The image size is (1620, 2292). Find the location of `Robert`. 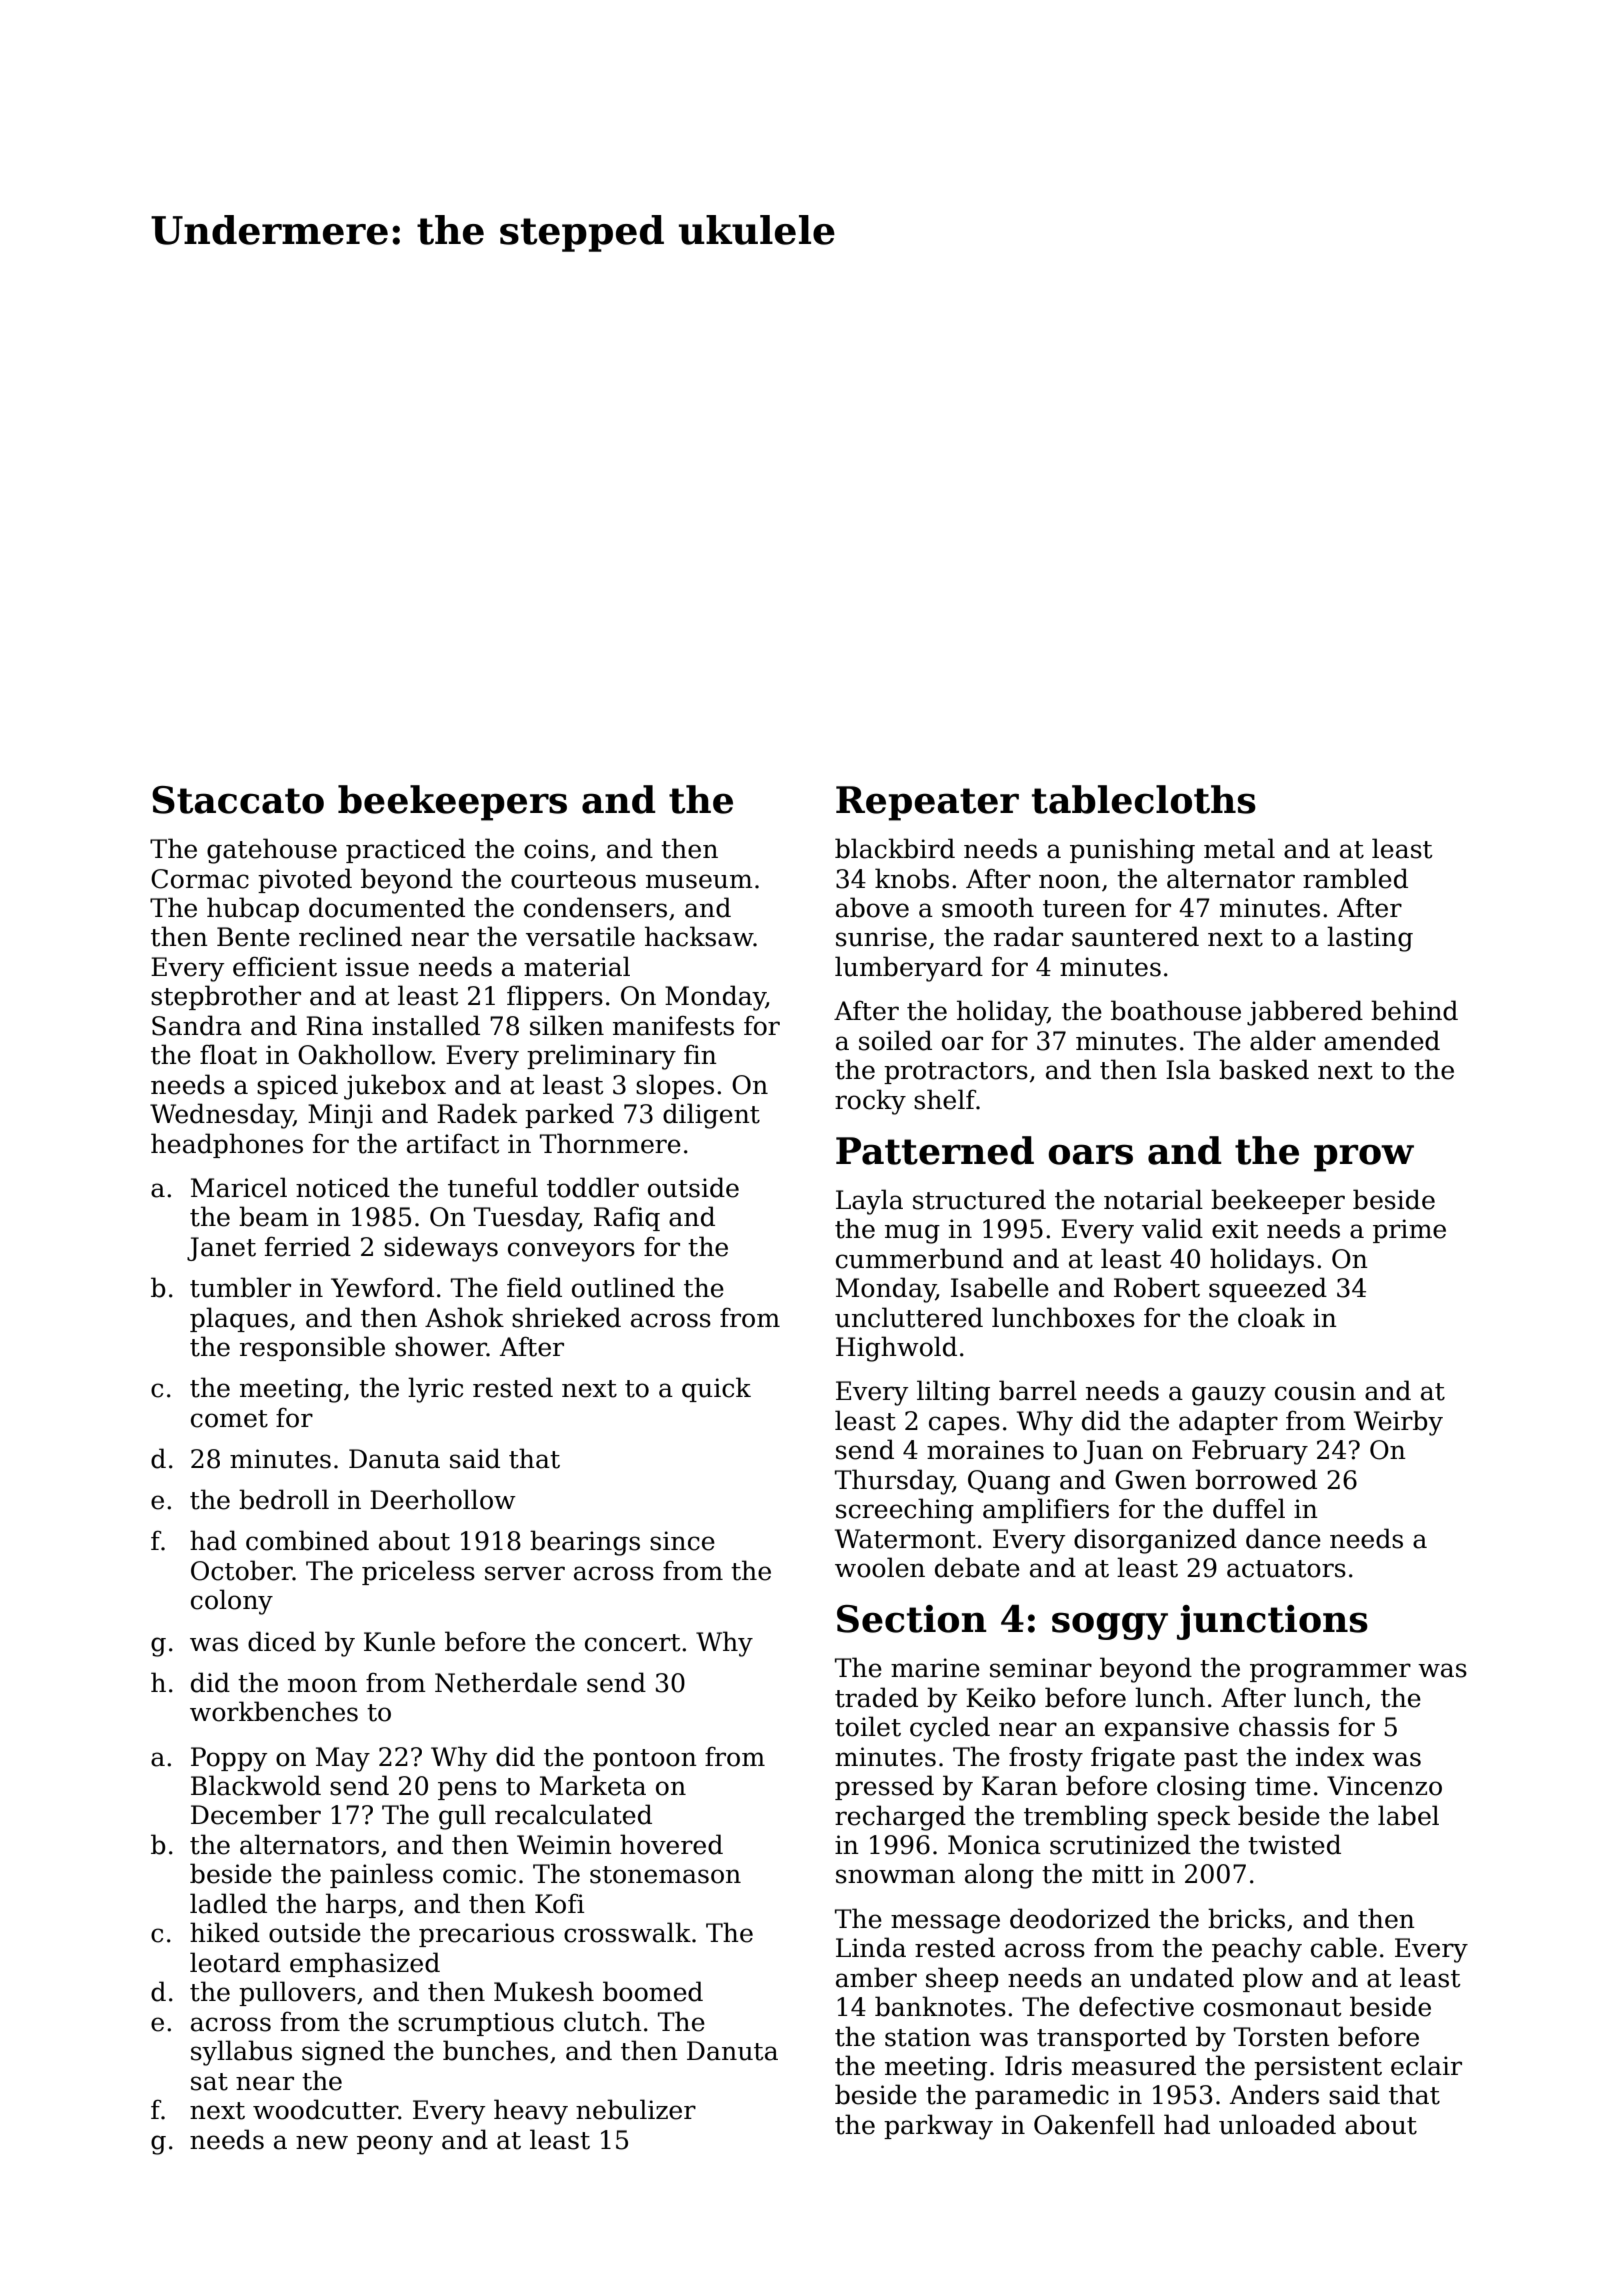

Robert is located at coordinates (1157, 1287).
